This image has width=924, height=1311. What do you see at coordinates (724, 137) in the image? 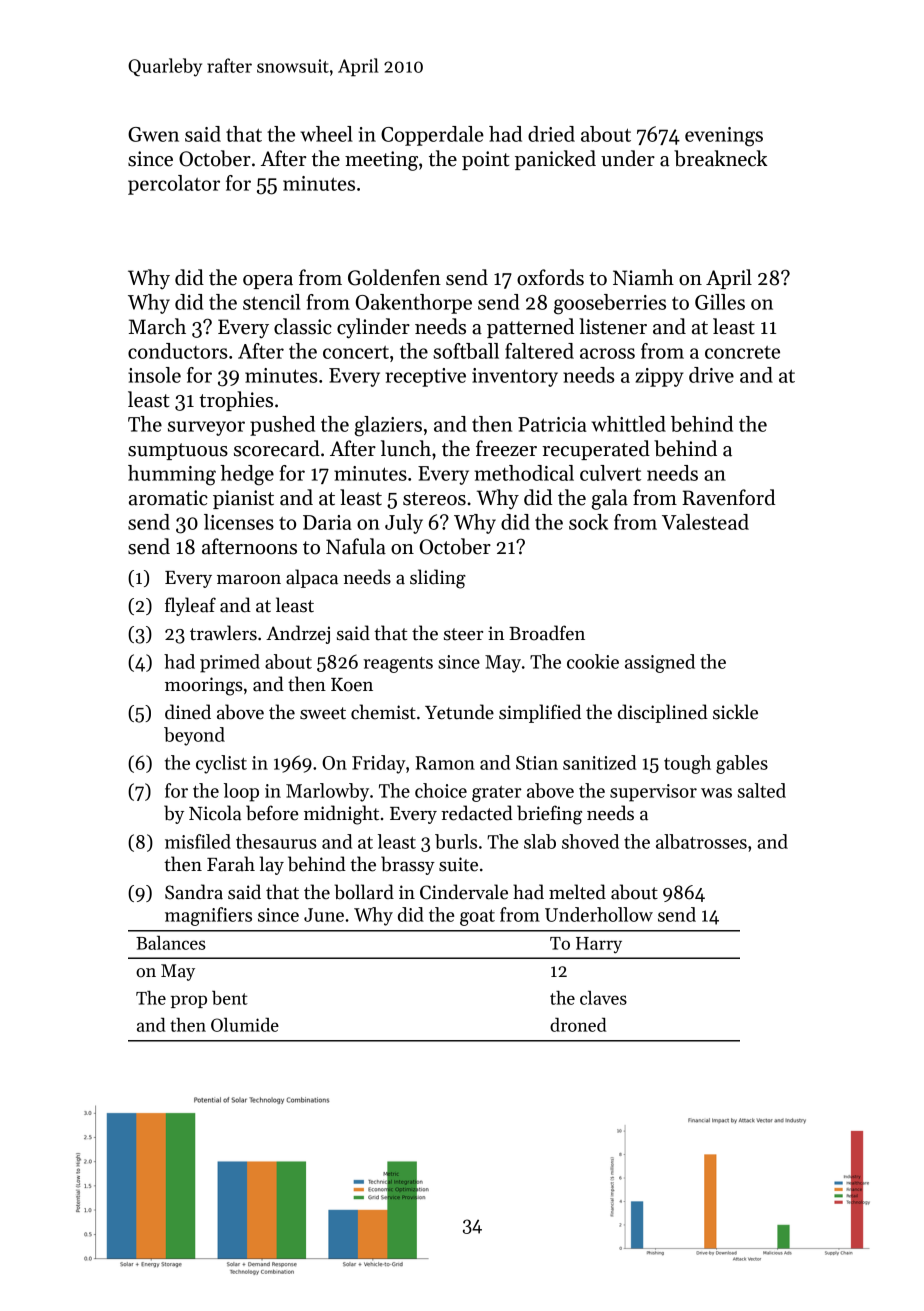
I see `evenings` at bounding box center [724, 137].
